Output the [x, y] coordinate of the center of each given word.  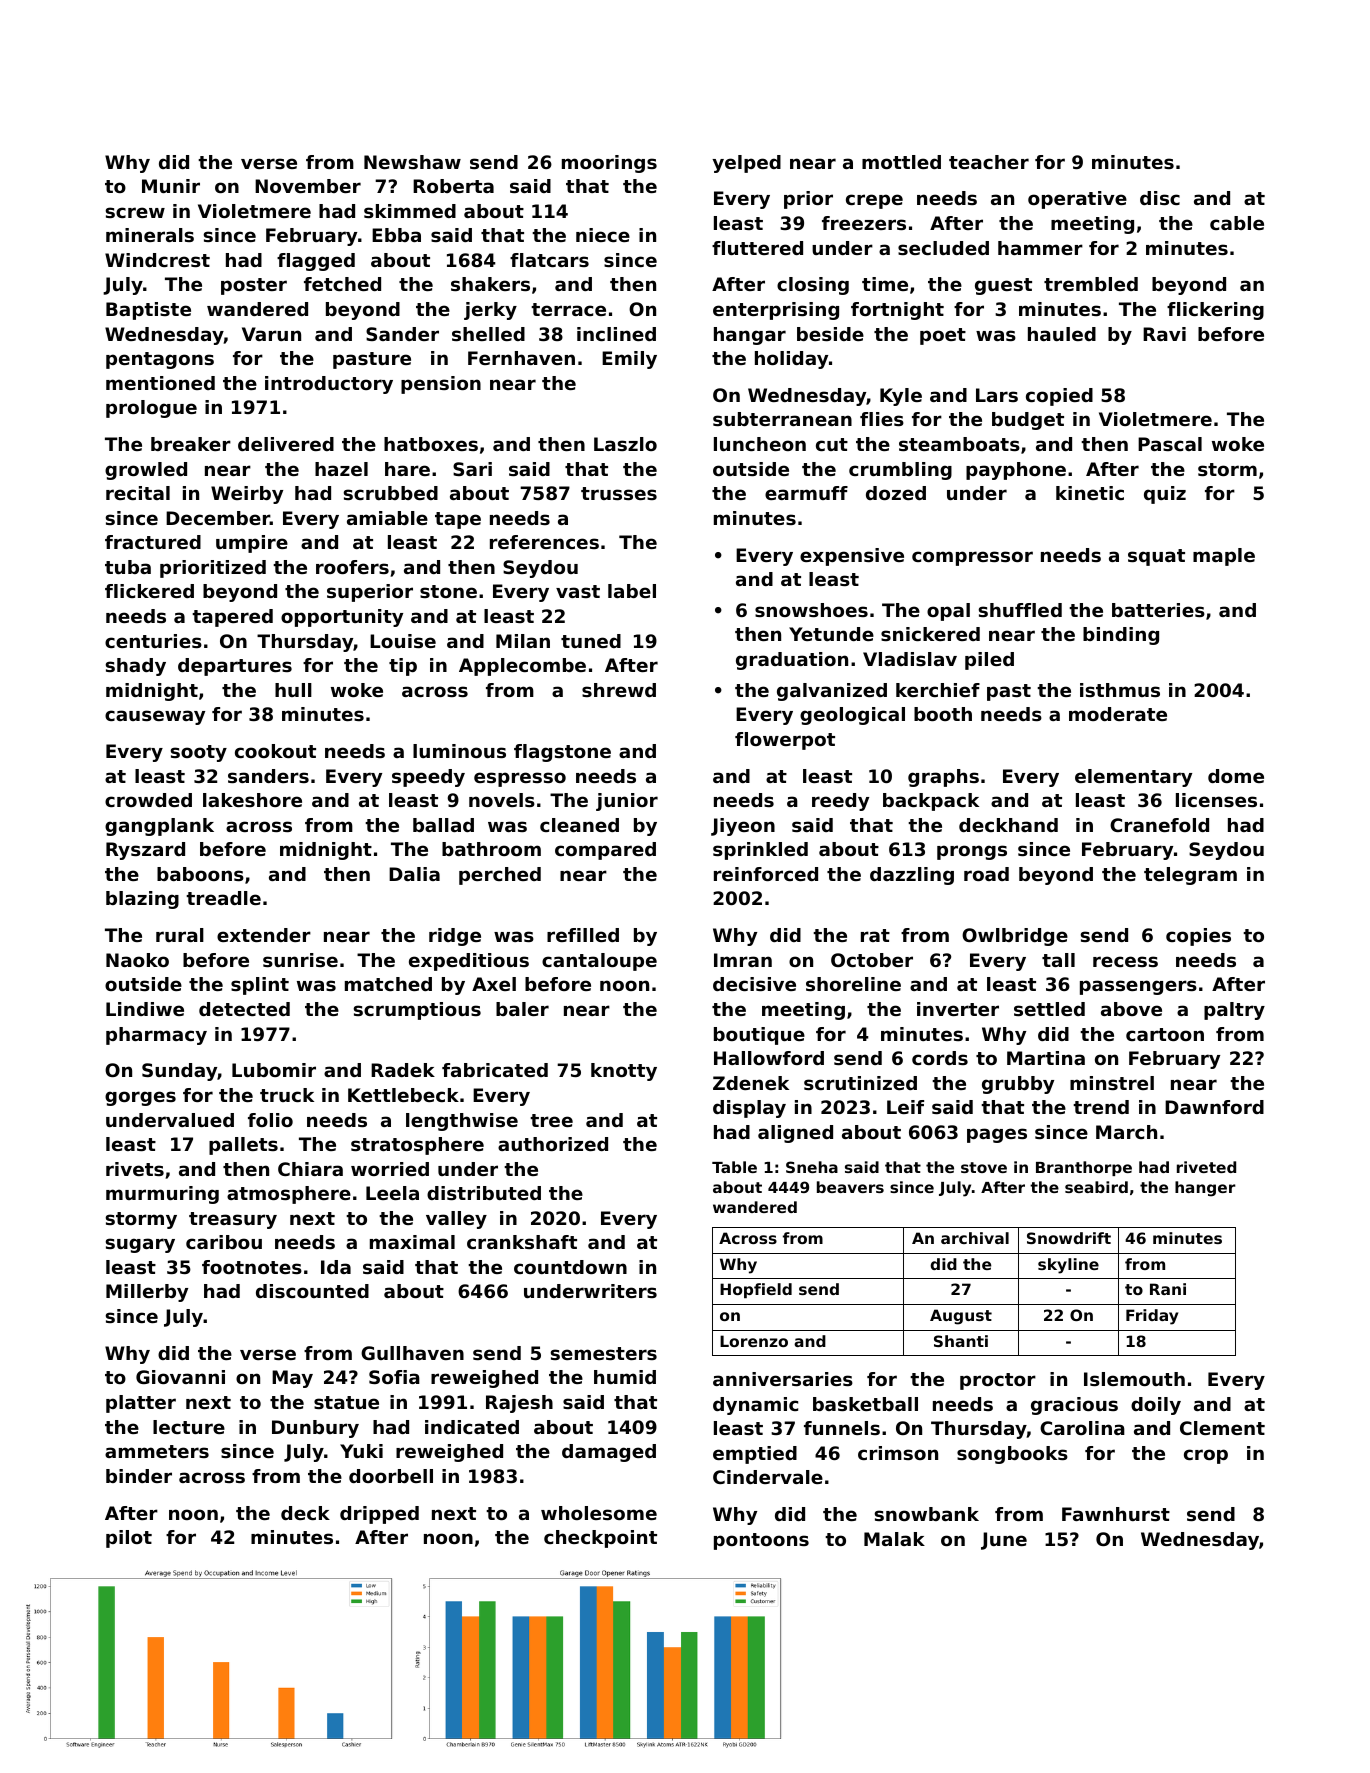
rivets [135, 1169]
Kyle [901, 397]
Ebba [396, 235]
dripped [379, 1515]
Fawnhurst [1116, 1514]
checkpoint [600, 1539]
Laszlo [625, 444]
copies [1198, 937]
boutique [759, 1036]
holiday [791, 360]
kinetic [1090, 493]
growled [146, 471]
